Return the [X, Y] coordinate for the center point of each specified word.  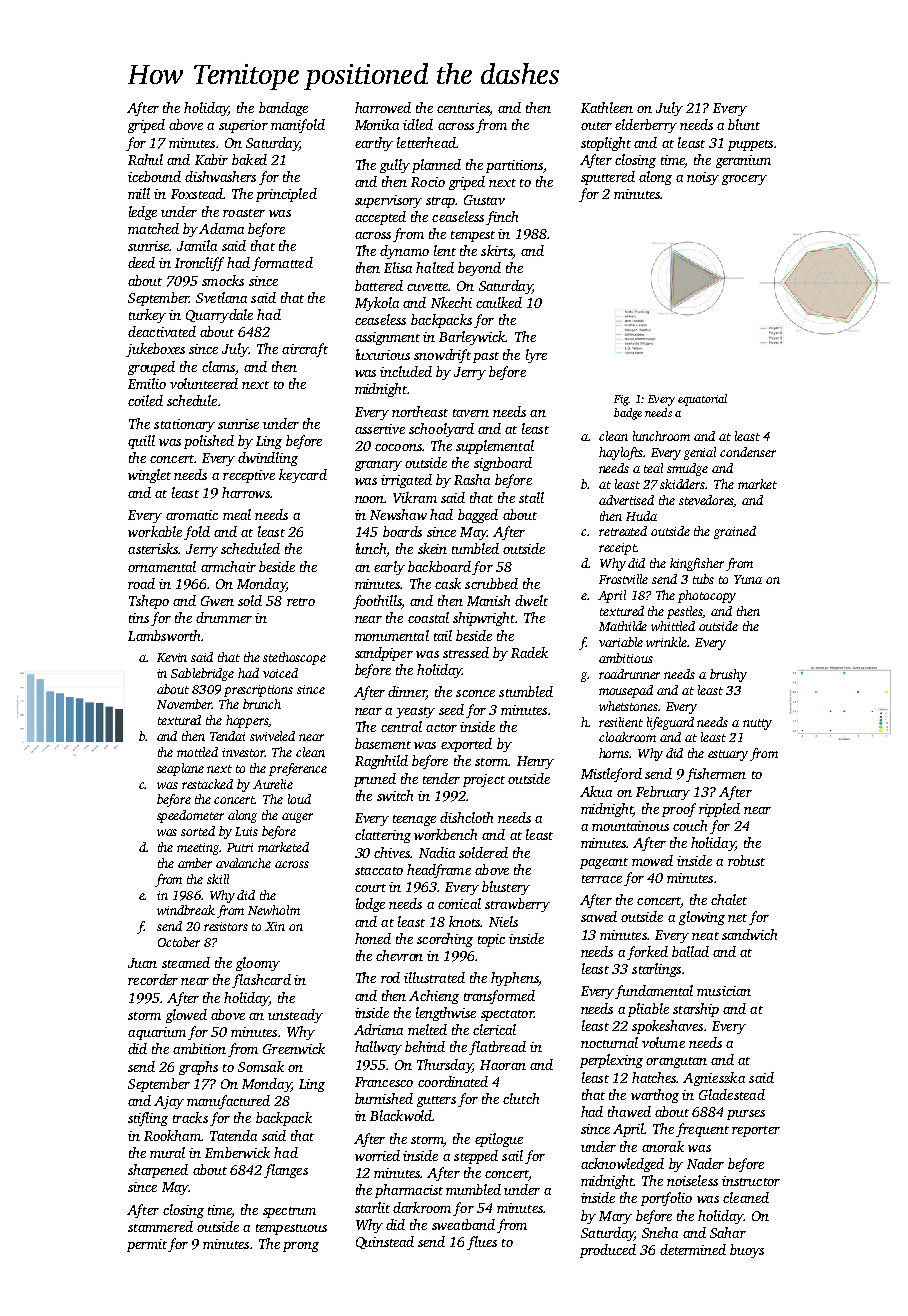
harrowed [383, 107]
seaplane [180, 769]
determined [693, 1249]
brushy [728, 675]
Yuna [748, 579]
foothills [377, 602]
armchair [228, 566]
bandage [283, 109]
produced [608, 1251]
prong [301, 1247]
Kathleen [607, 107]
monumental [392, 635]
